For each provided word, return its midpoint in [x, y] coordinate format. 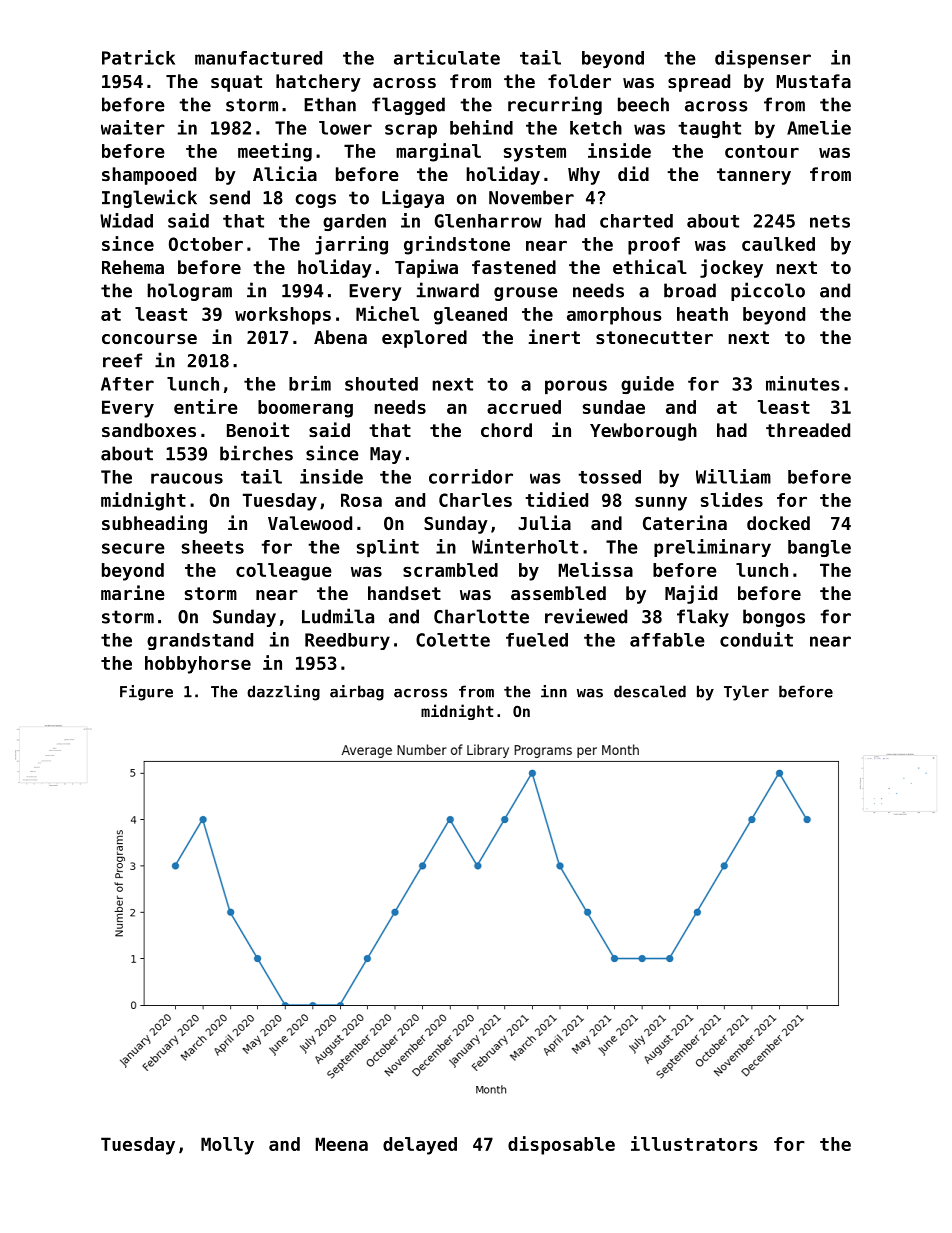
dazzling [283, 693]
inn [554, 691]
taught [709, 129]
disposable [561, 1145]
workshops [283, 316]
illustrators [694, 1143]
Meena [341, 1144]
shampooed [149, 176]
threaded [808, 430]
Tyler [746, 693]
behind [481, 127]
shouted [381, 384]
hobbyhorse [198, 665]
